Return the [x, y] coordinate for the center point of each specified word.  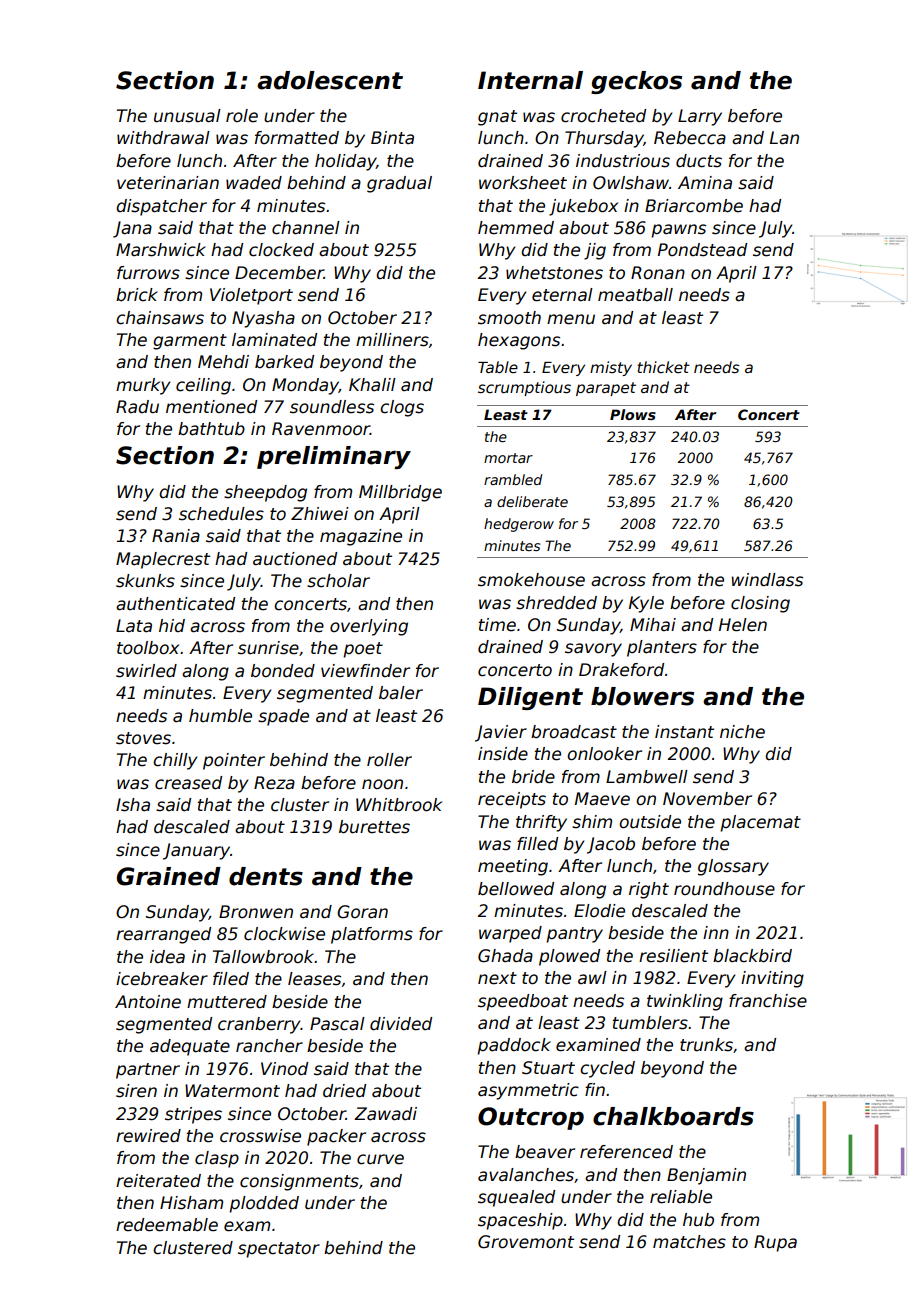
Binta [392, 137]
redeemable [167, 1225]
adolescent [330, 80]
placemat [760, 823]
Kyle [646, 604]
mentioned [211, 407]
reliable [681, 1197]
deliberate [532, 501]
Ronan [658, 273]
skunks [145, 581]
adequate [190, 1047]
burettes [374, 827]
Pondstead [702, 250]
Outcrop [531, 1118]
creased [188, 783]
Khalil [372, 384]
